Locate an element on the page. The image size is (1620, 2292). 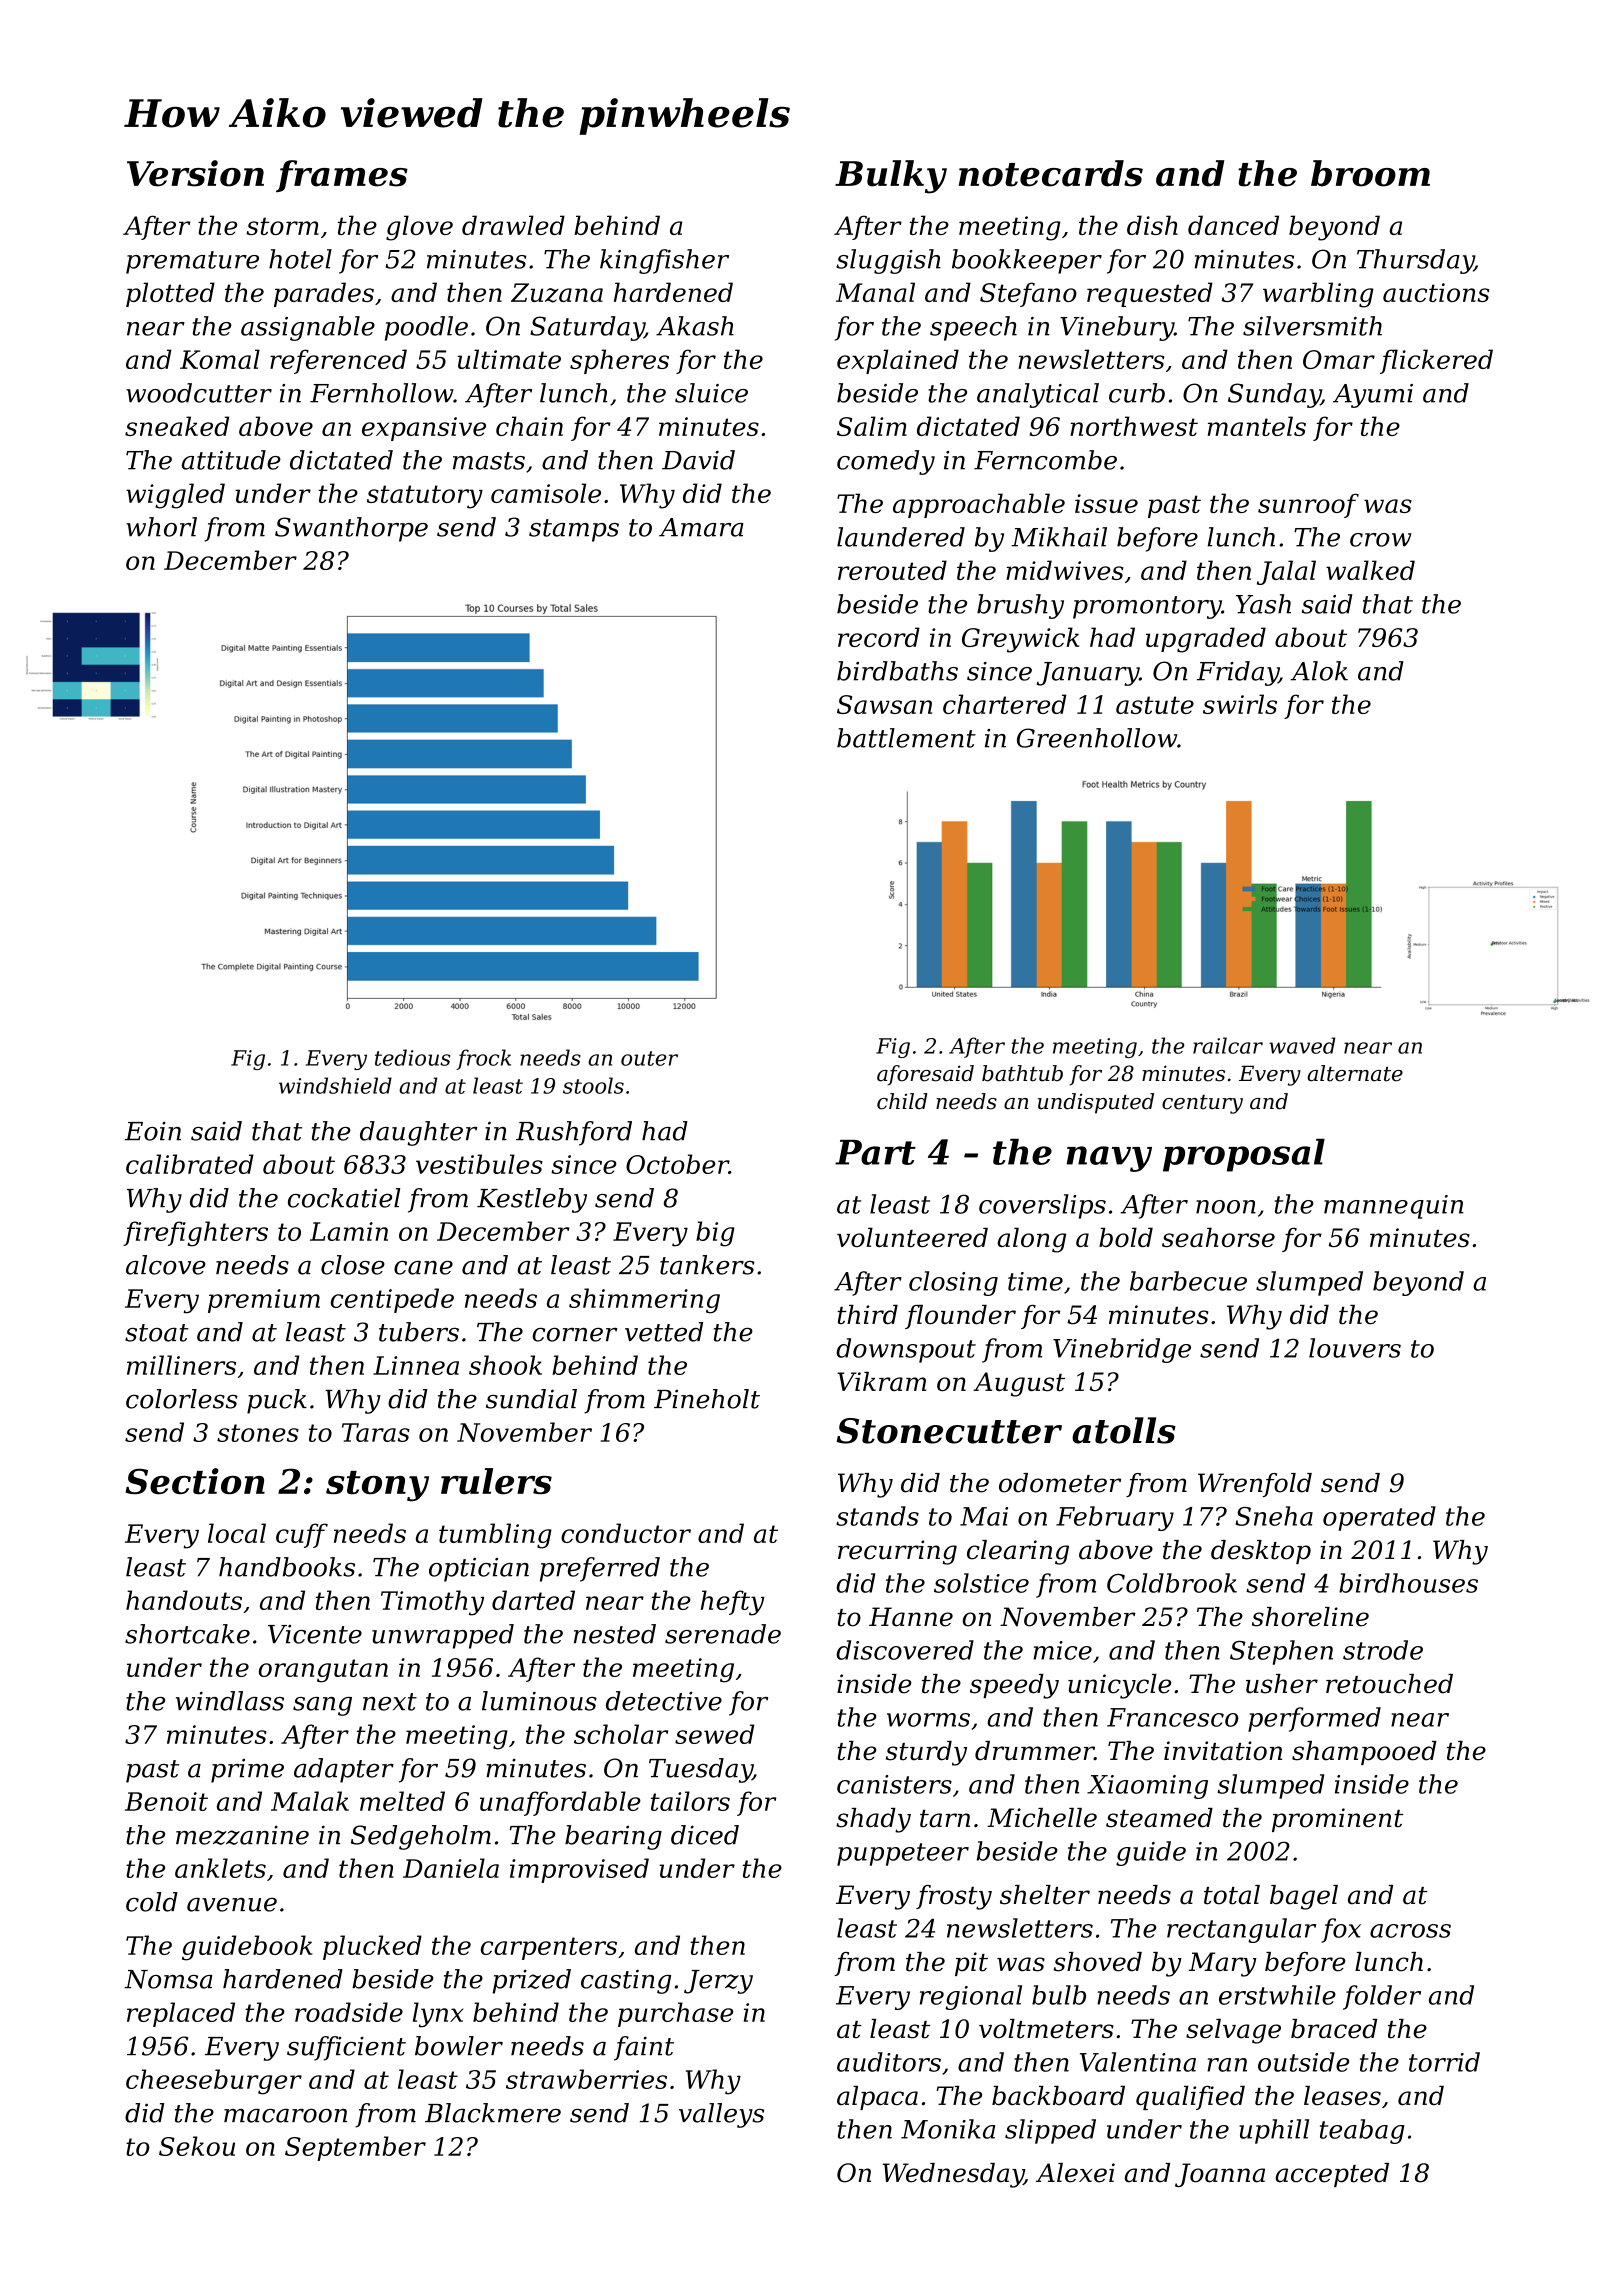
Bulky is located at coordinates (891, 177).
